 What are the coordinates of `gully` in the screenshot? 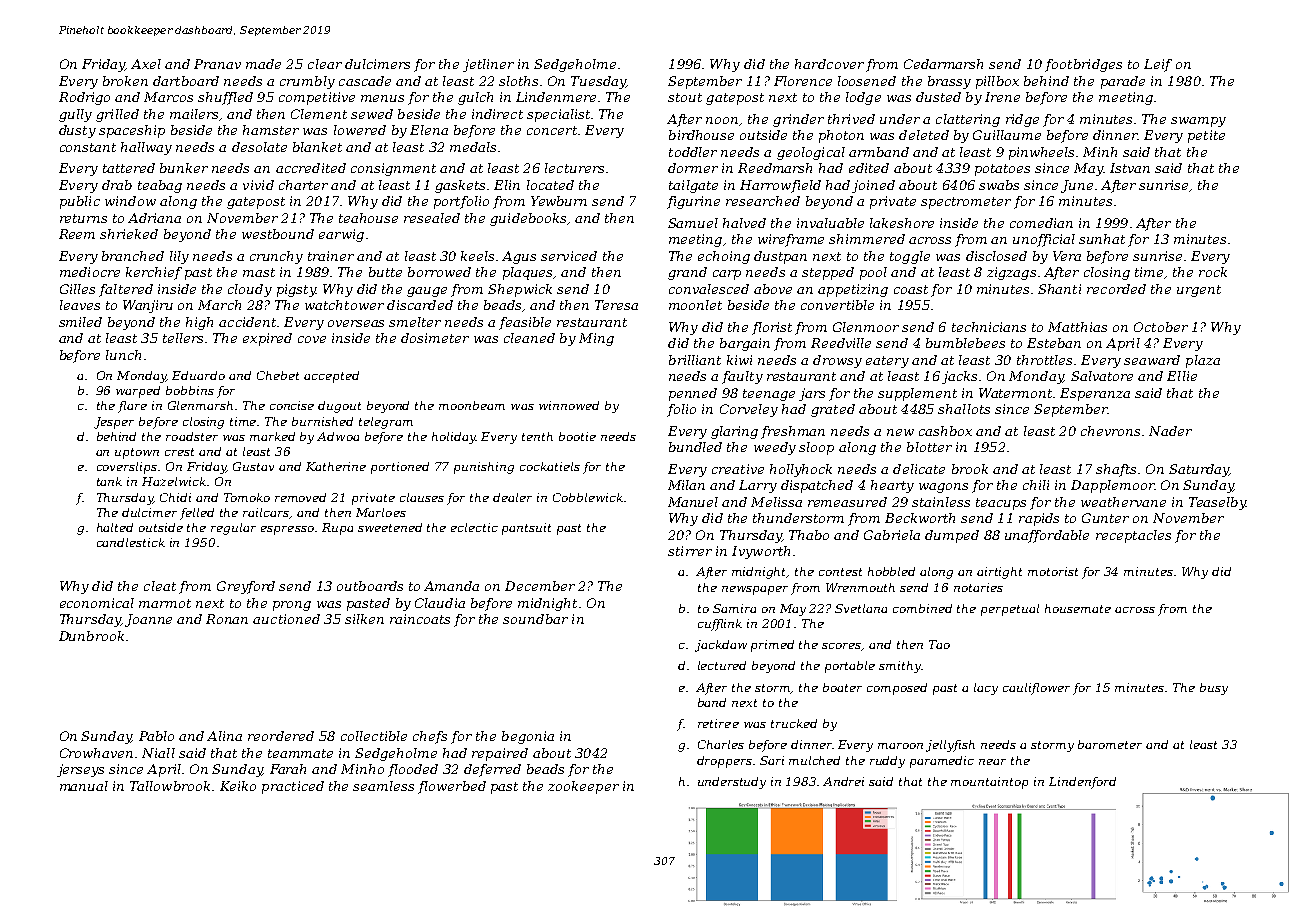 It's located at (75, 115).
